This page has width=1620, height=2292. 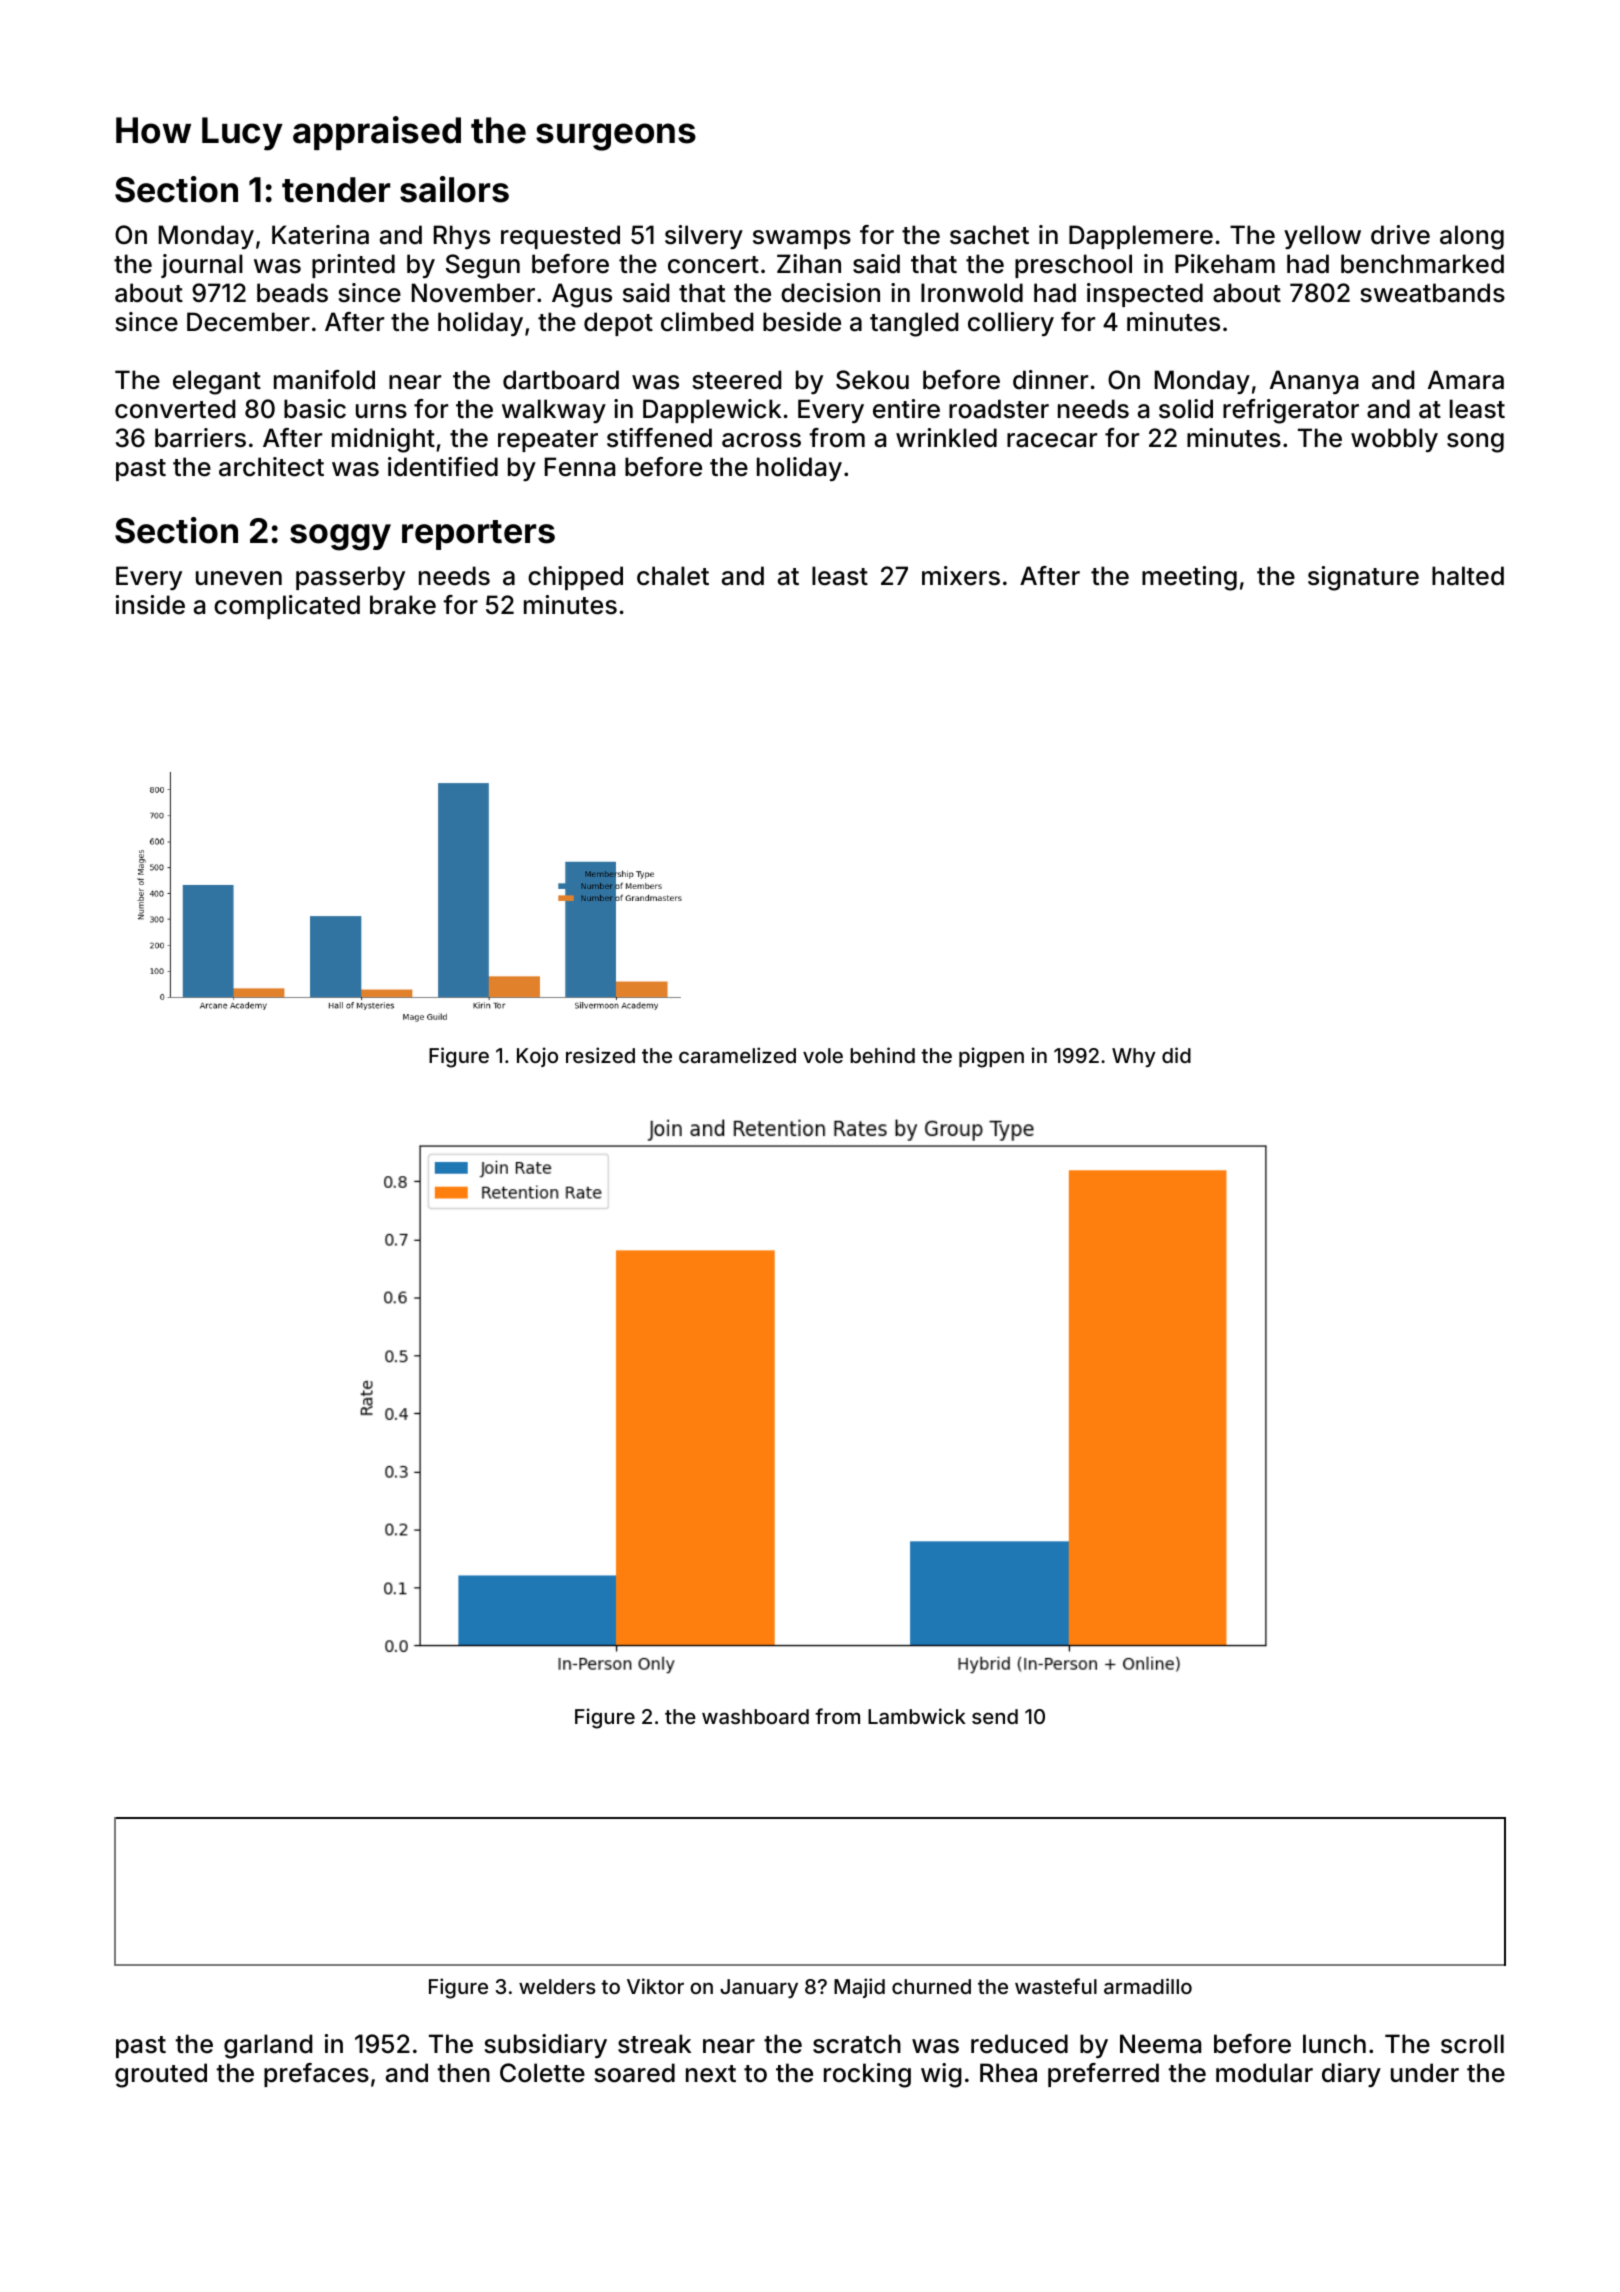 I want to click on barriers, so click(x=200, y=438).
